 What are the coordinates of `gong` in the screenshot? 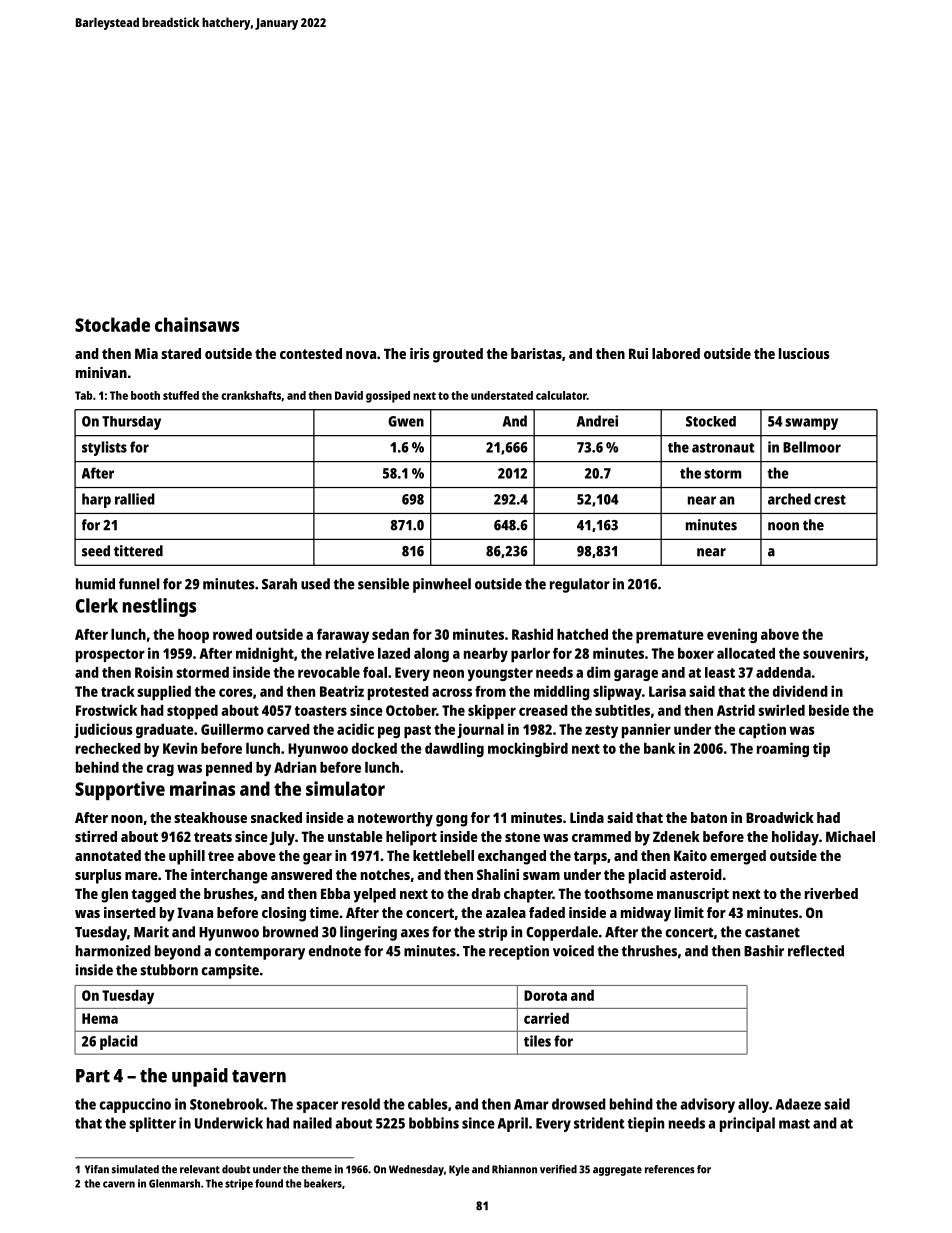 It's located at (452, 821).
